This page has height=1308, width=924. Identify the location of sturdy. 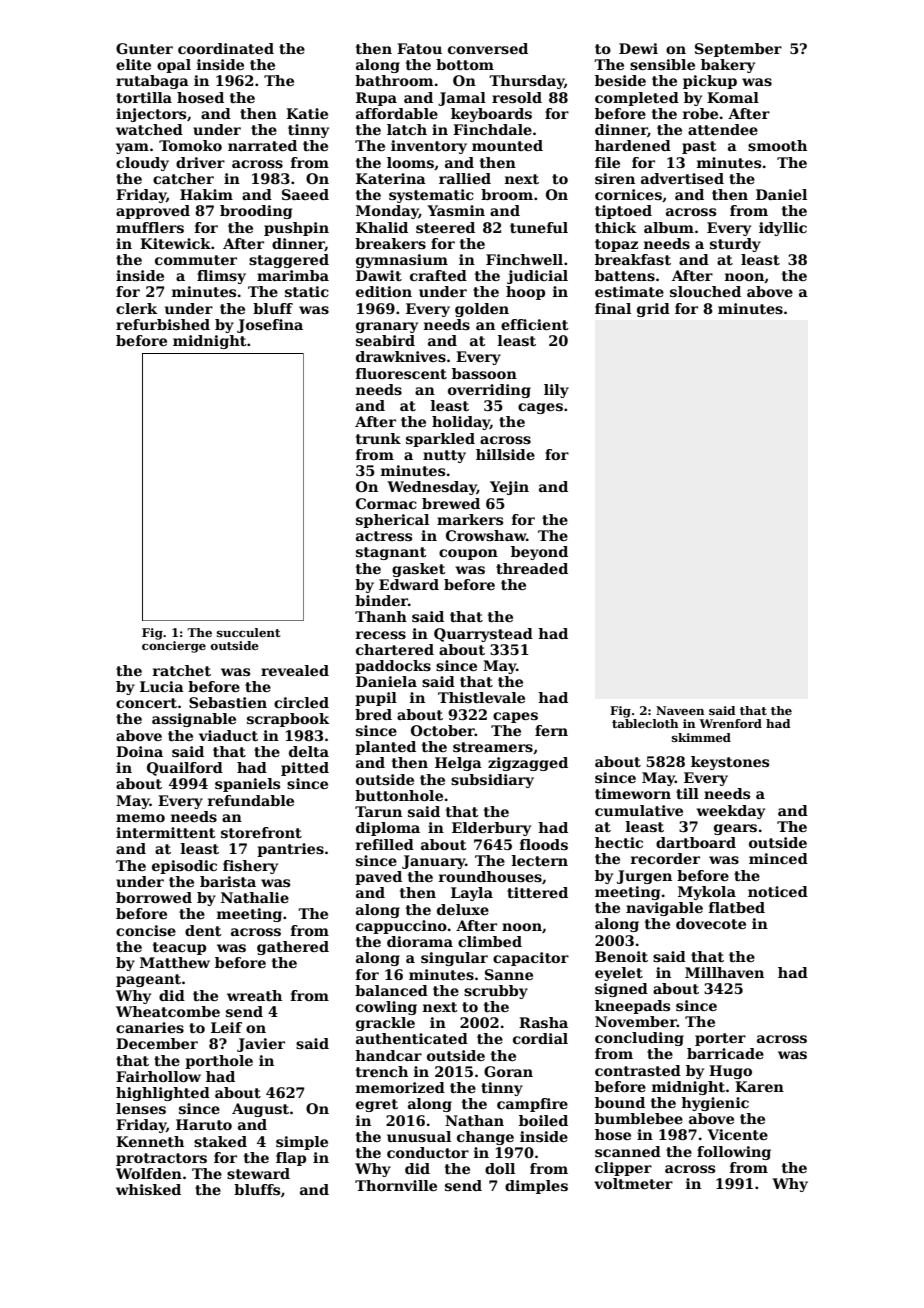
(735, 245).
